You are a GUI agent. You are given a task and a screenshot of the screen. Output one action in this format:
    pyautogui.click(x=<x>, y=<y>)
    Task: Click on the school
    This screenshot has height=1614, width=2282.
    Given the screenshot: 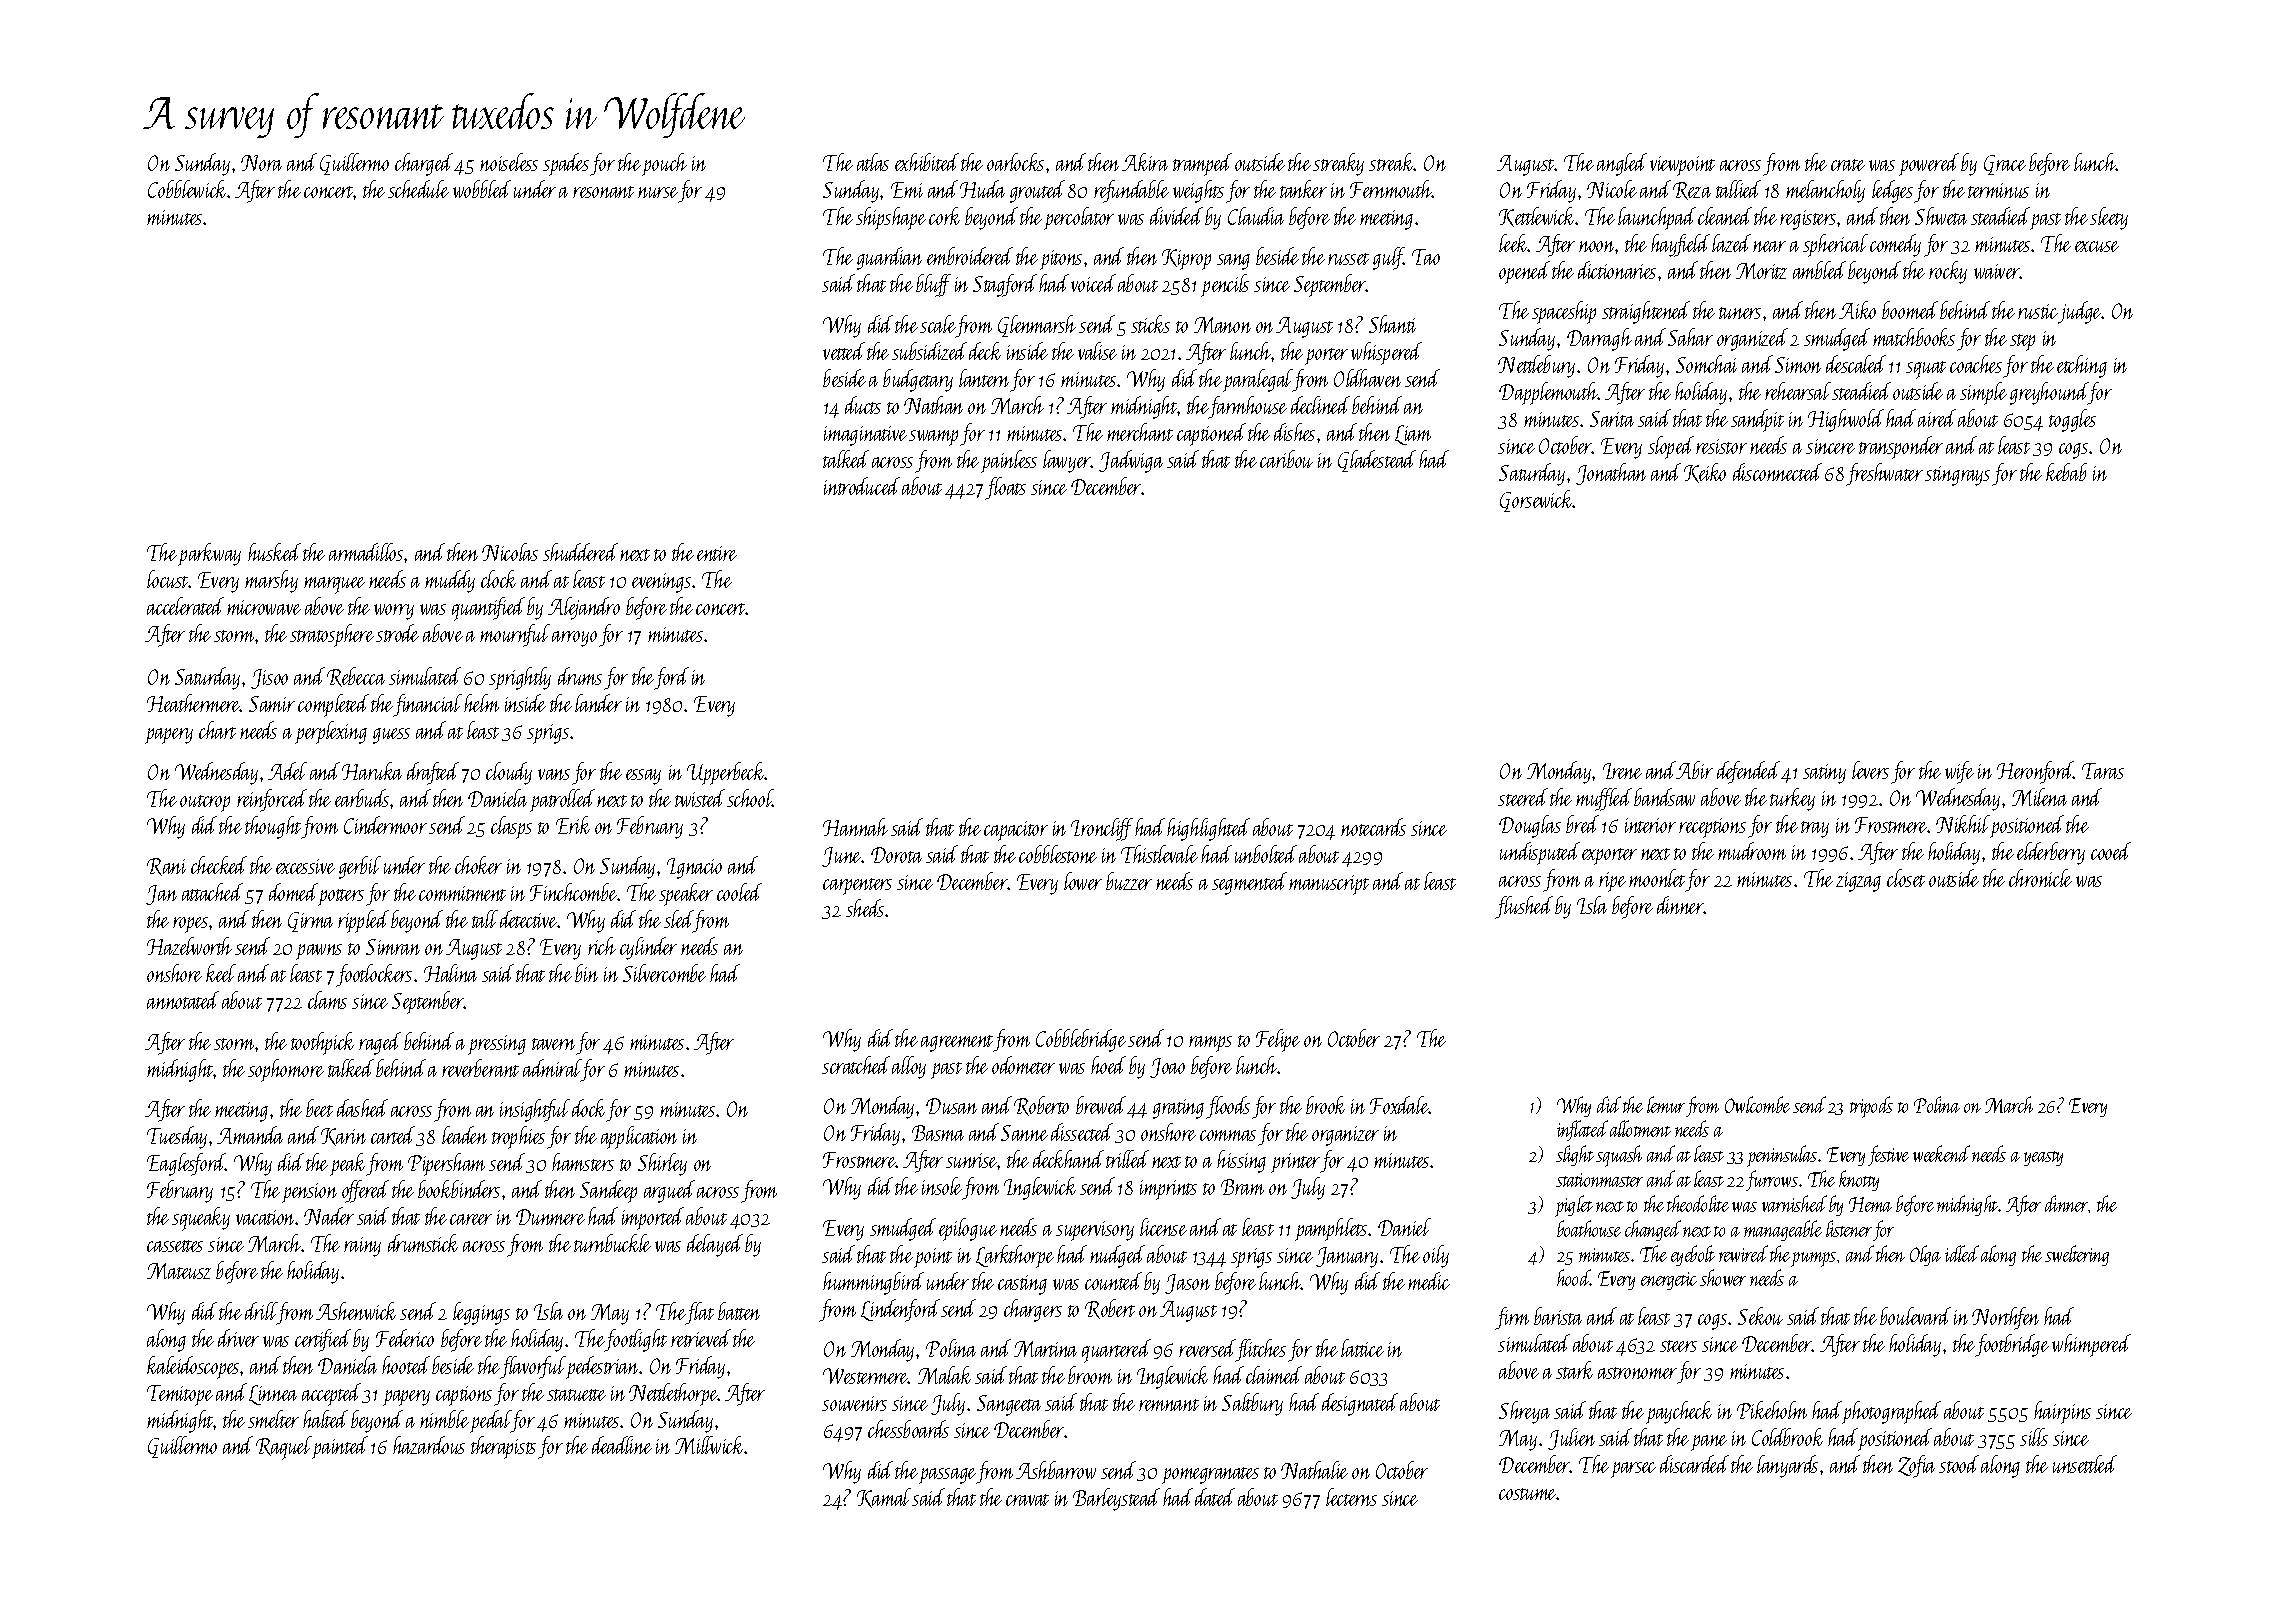 What is the action you would take?
    pyautogui.click(x=750, y=798)
